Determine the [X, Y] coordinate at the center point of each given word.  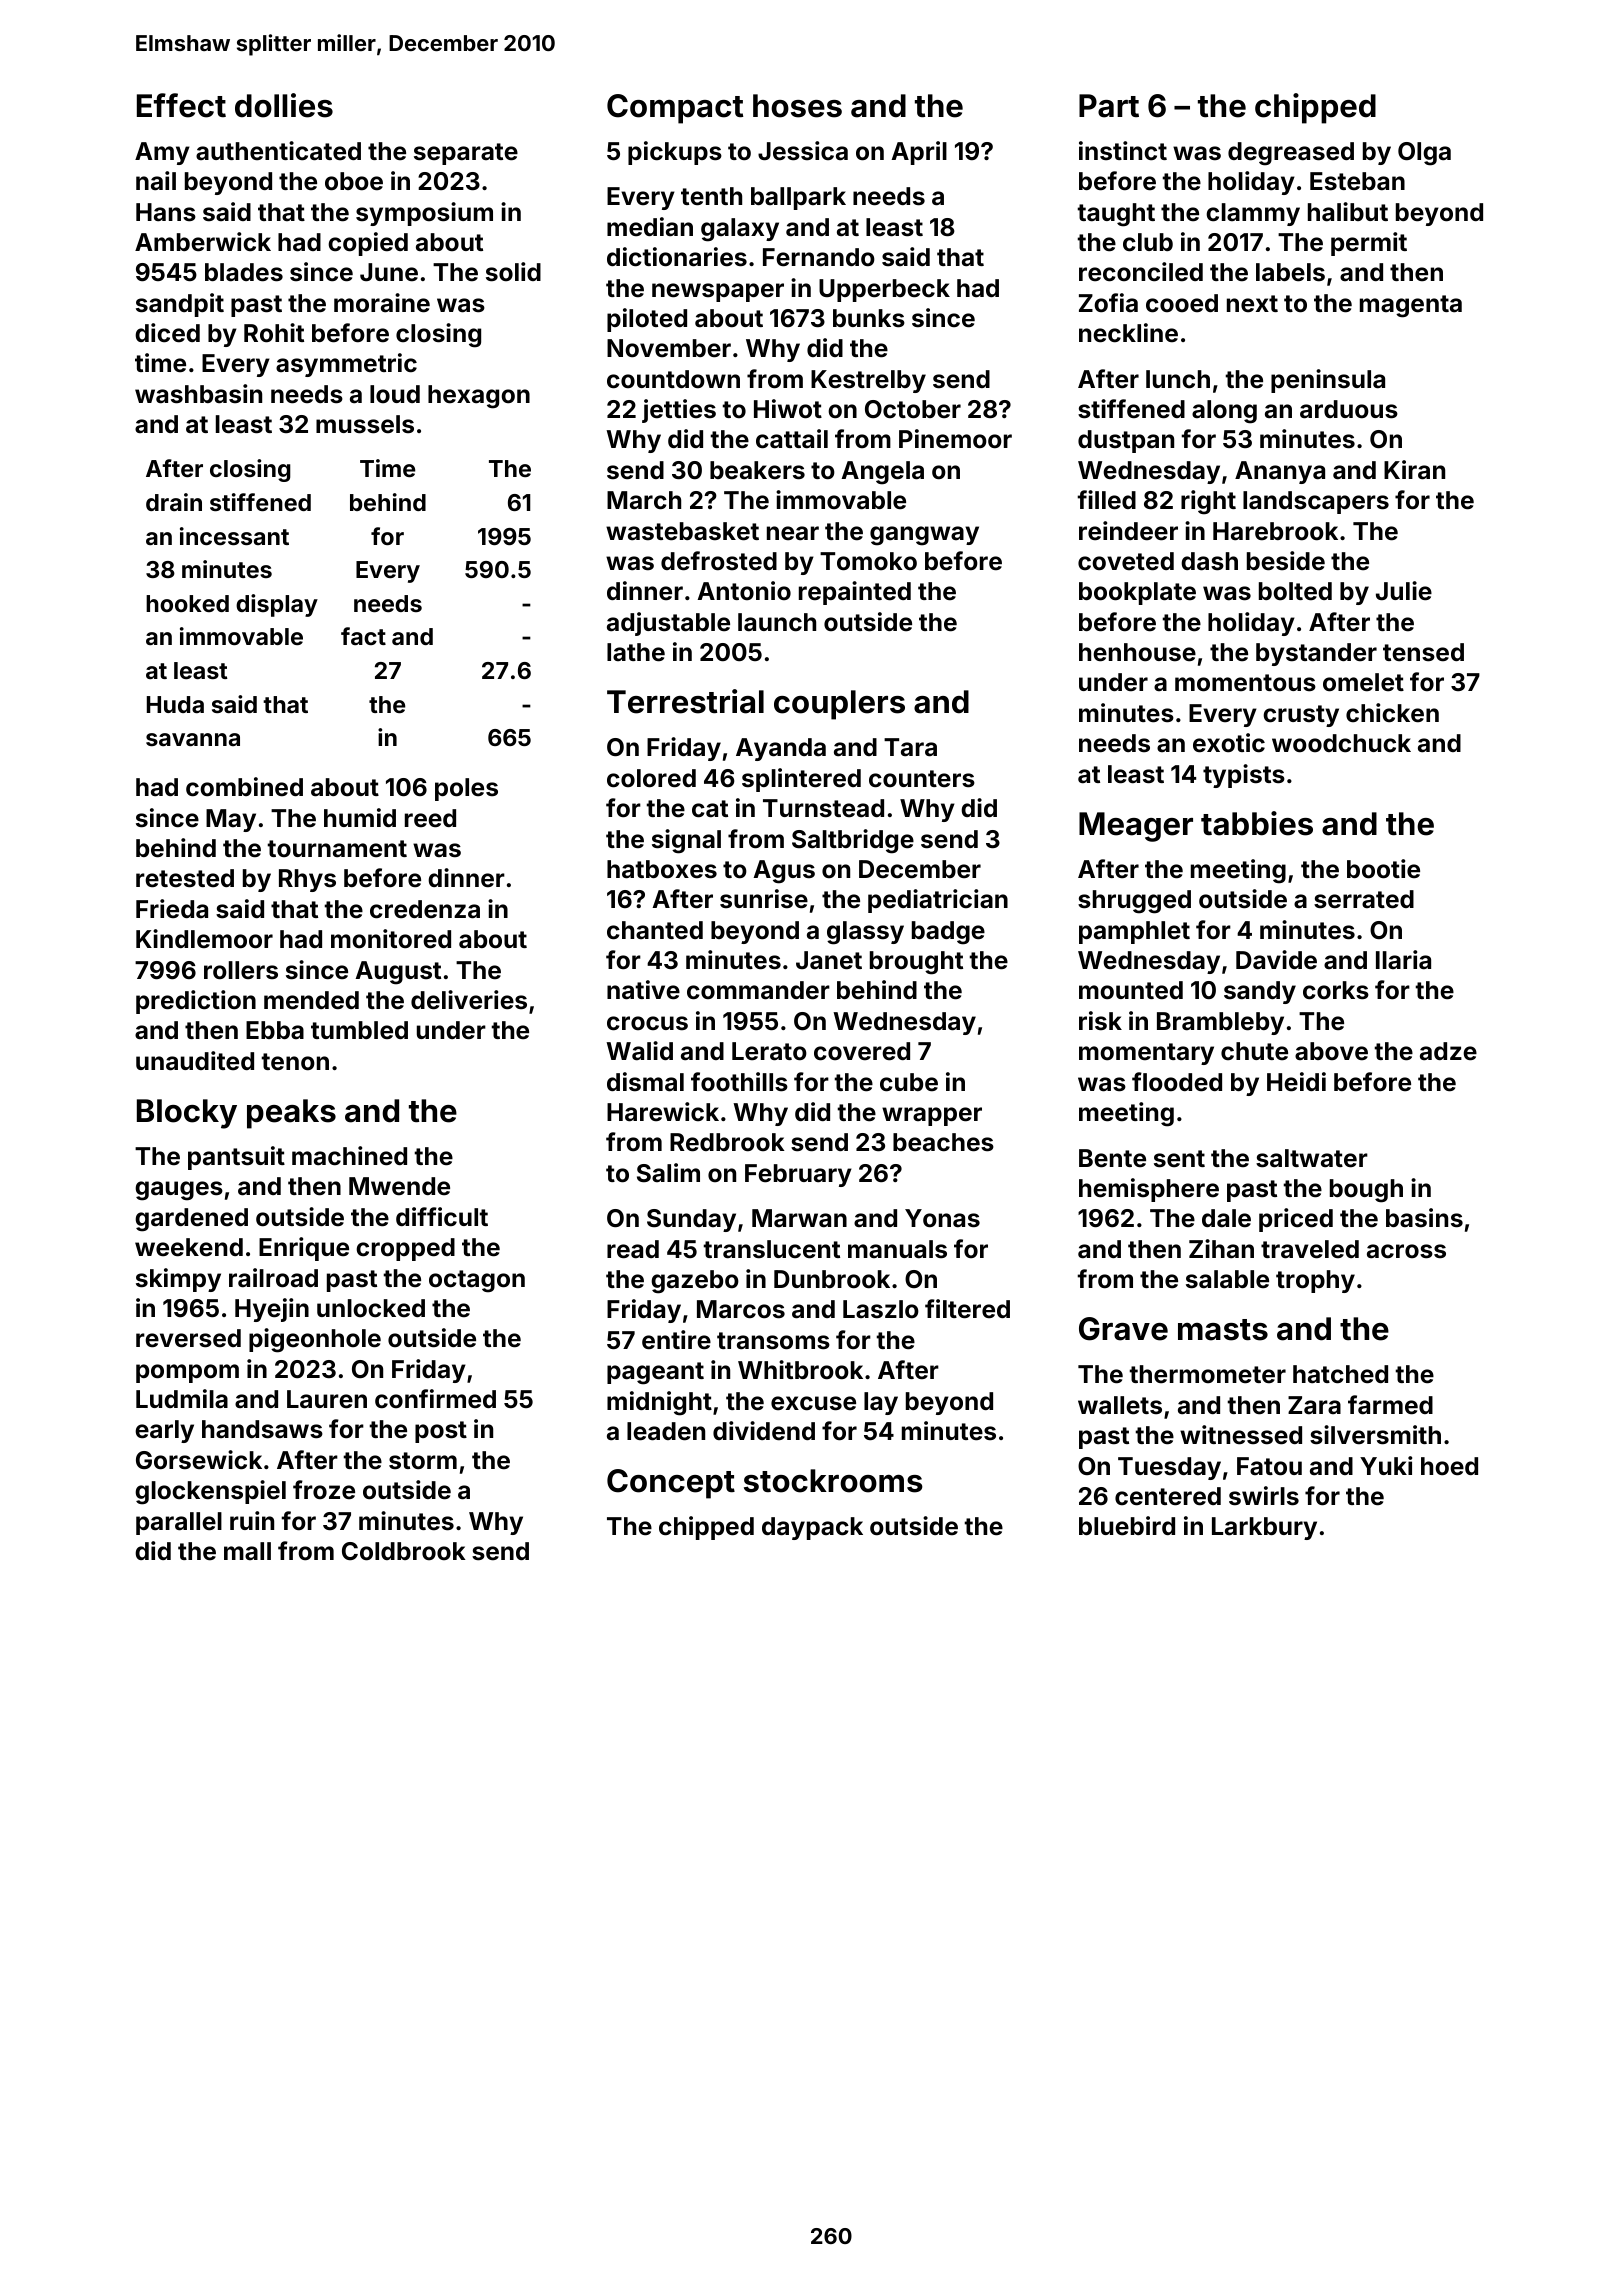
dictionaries [677, 257]
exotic [1229, 743]
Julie [1404, 591]
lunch [1178, 379]
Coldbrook [404, 1551]
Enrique [304, 1249]
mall [247, 1551]
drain [174, 502]
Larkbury [1264, 1528]
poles [466, 789]
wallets [1120, 1405]
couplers [839, 705]
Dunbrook [832, 1279]
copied [368, 244]
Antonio [744, 590]
